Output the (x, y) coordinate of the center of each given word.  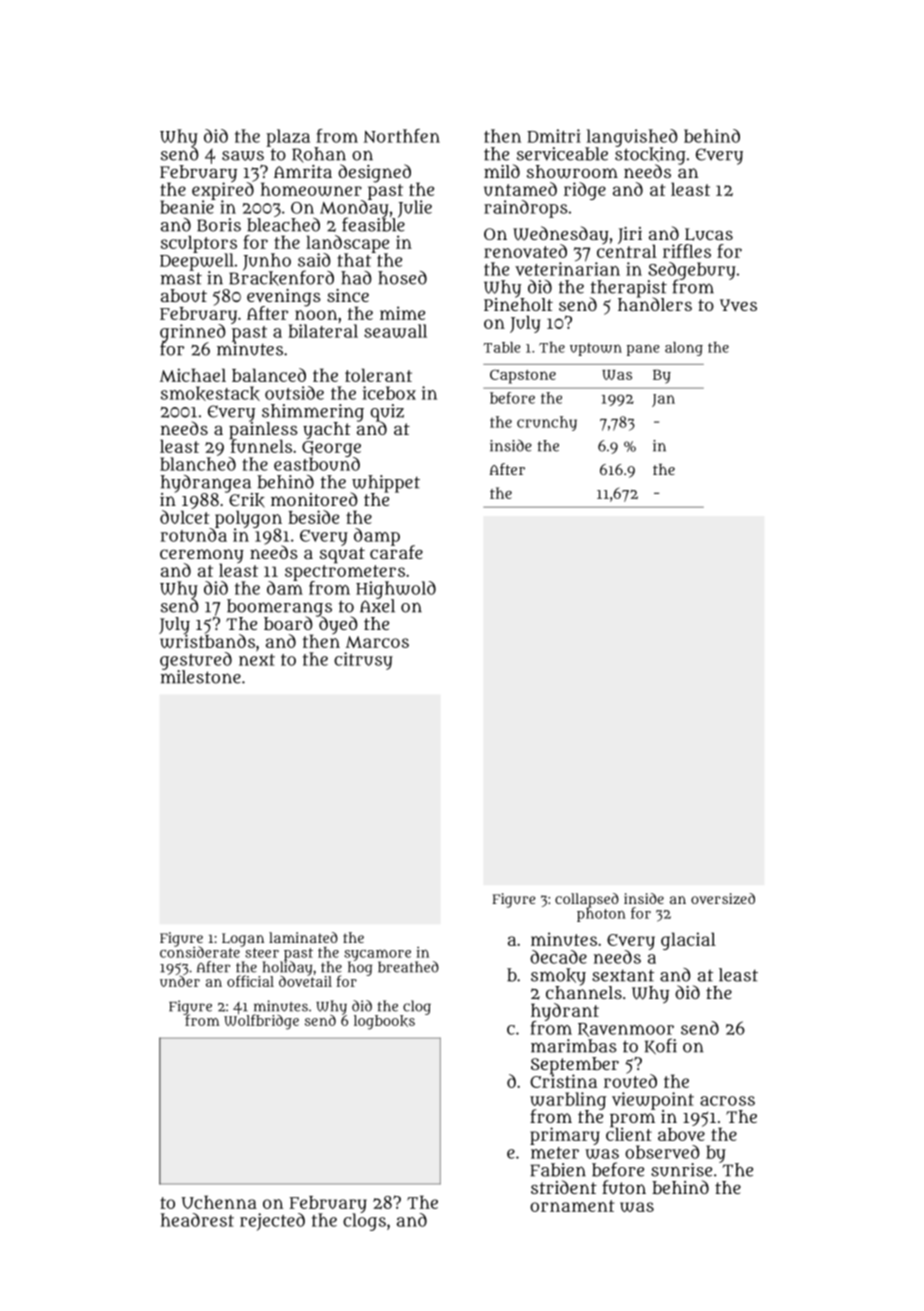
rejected (272, 1222)
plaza (288, 138)
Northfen (402, 136)
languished (632, 138)
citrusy (363, 661)
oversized (723, 898)
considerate (200, 952)
